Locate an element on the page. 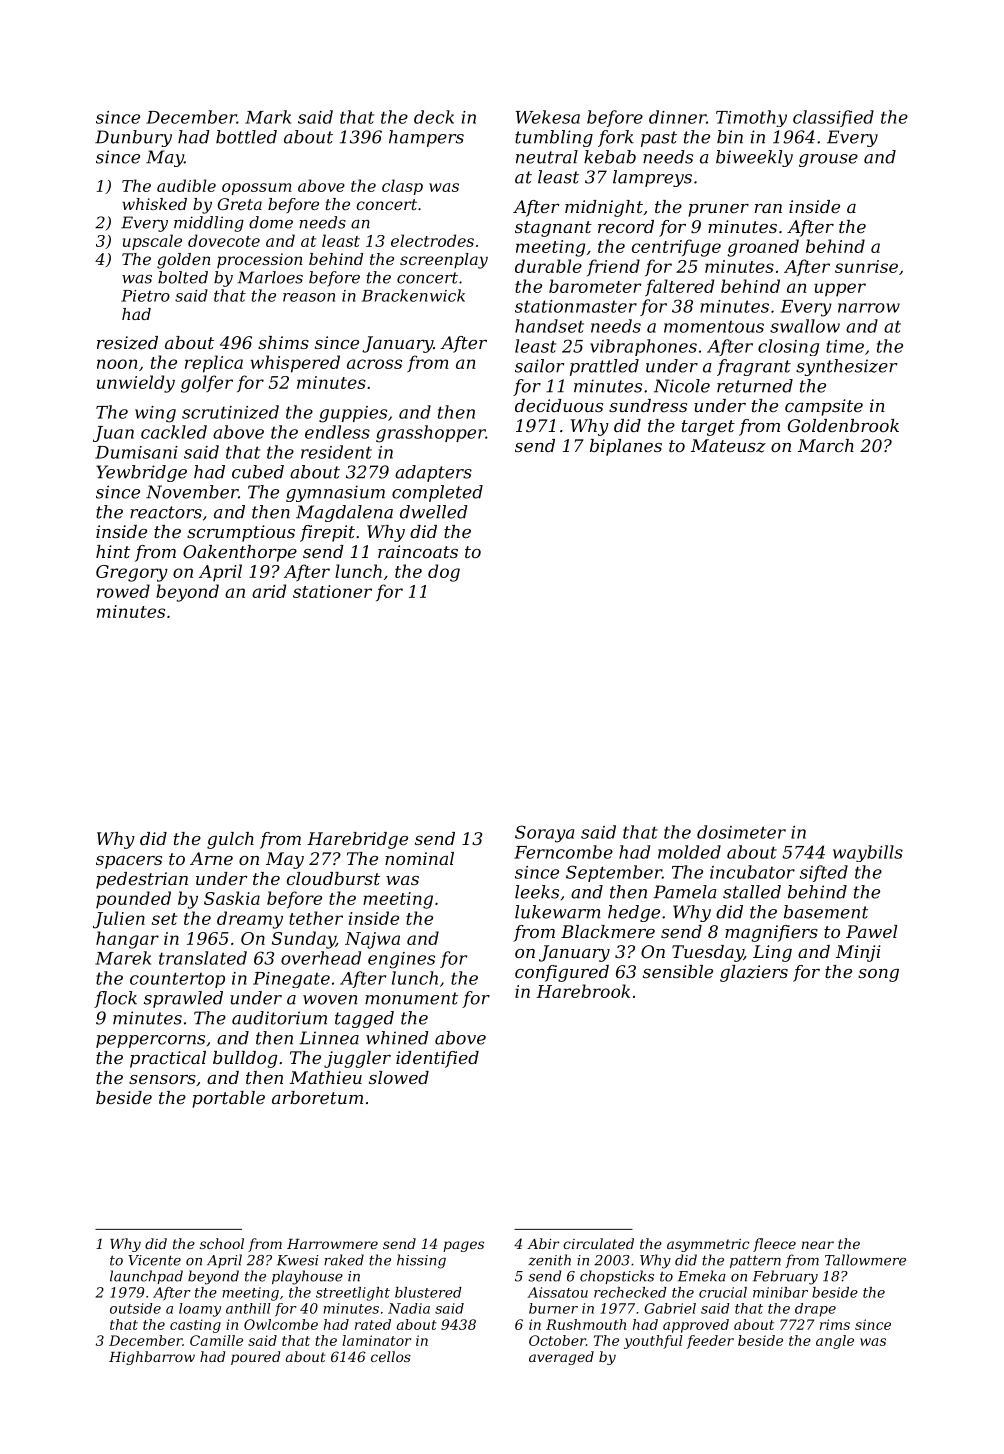 Image resolution: width=1004 pixels, height=1454 pixels. Mark is located at coordinates (268, 117).
